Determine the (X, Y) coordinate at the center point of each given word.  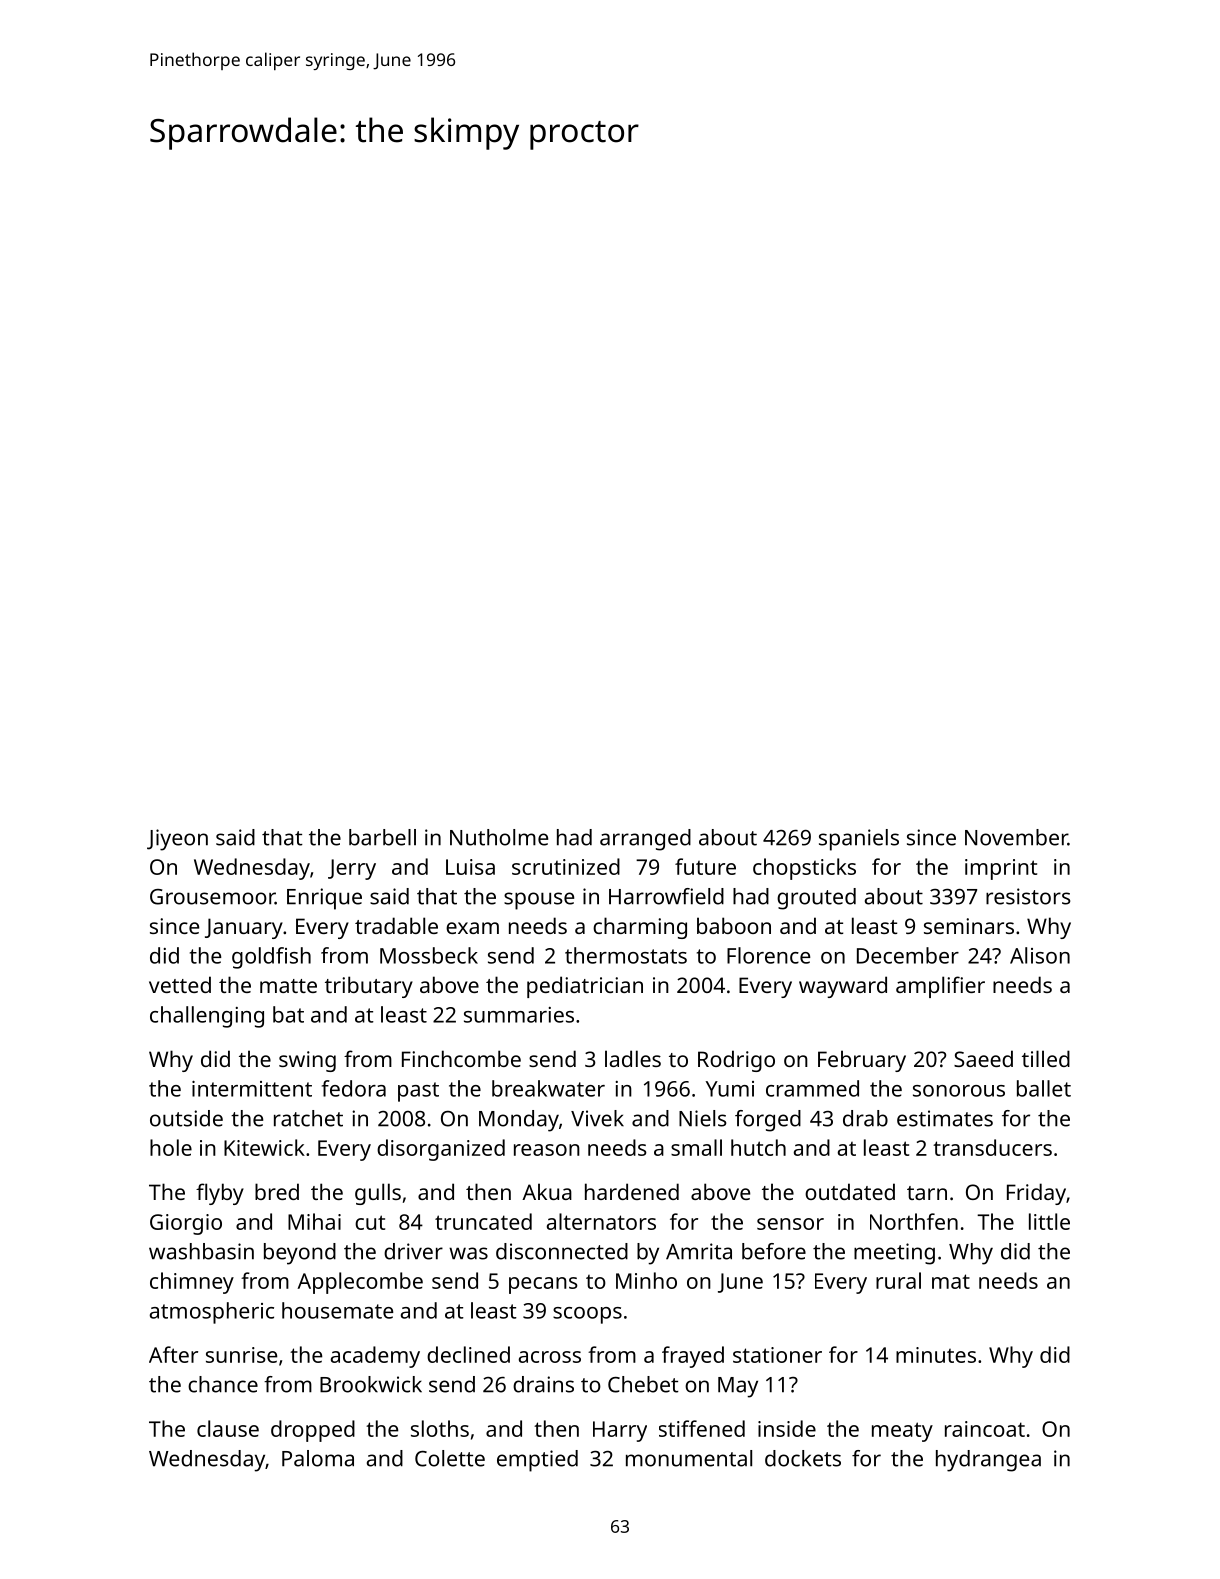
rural (898, 1280)
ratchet (308, 1118)
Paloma (318, 1458)
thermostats (626, 955)
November (1016, 837)
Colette (450, 1458)
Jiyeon (177, 840)
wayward (843, 987)
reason (547, 1150)
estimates (945, 1118)
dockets (803, 1458)
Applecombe (360, 1283)
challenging (207, 1017)
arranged (645, 840)
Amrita (699, 1251)
